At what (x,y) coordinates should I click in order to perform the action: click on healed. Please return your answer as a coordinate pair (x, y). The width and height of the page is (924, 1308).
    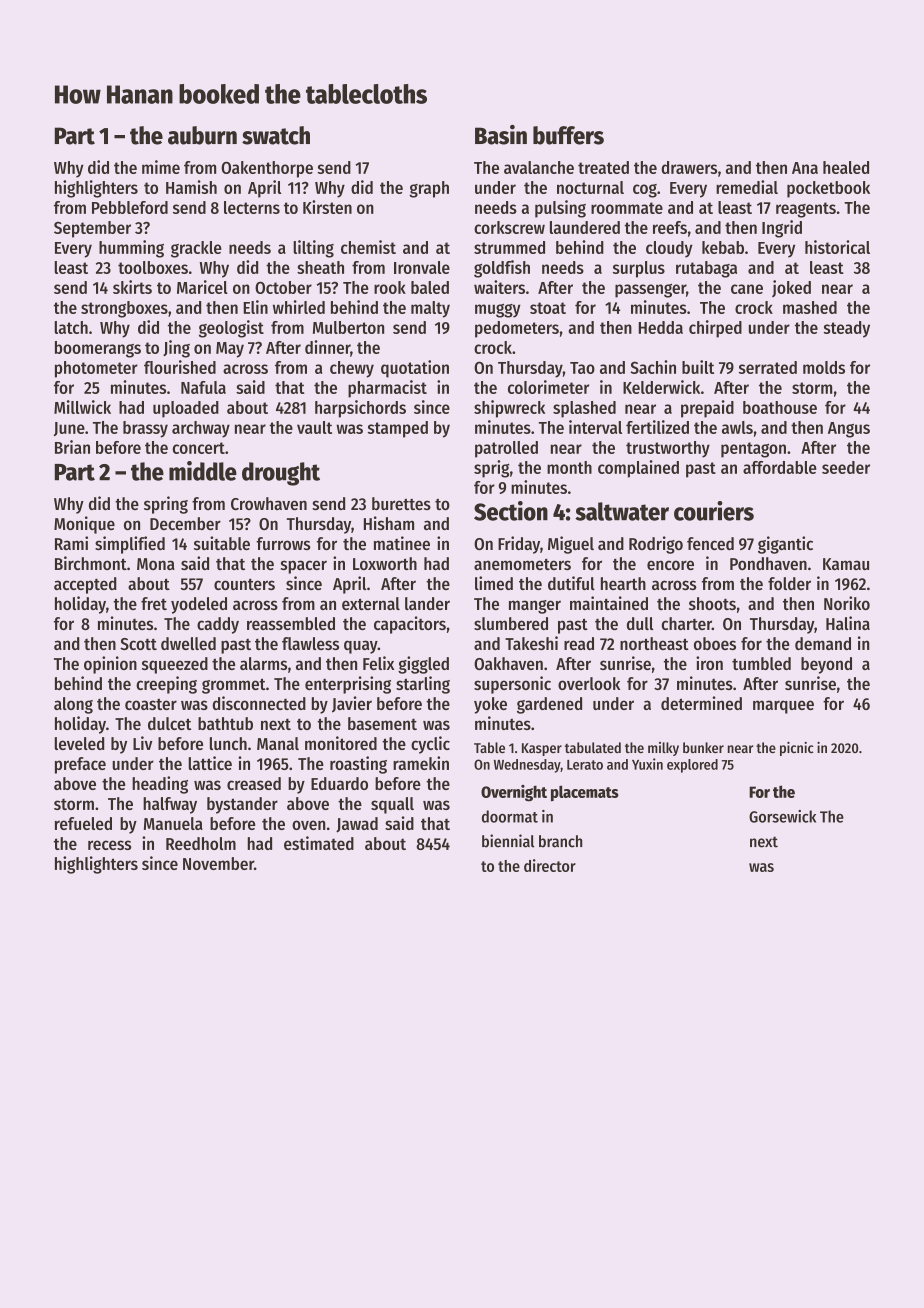
    Looking at the image, I should click on (846, 167).
